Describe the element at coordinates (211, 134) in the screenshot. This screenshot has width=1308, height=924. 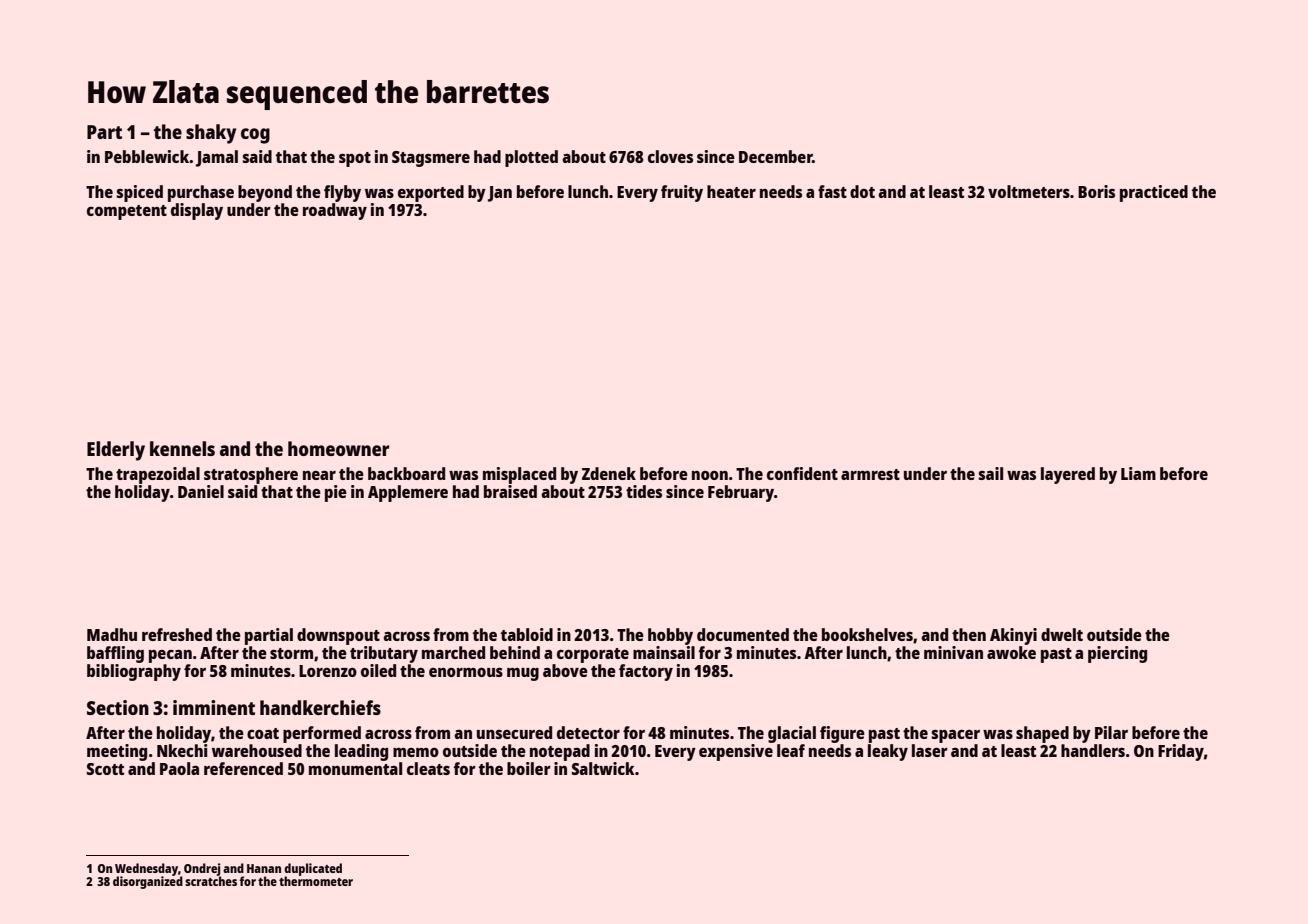
I see `shaky` at that location.
